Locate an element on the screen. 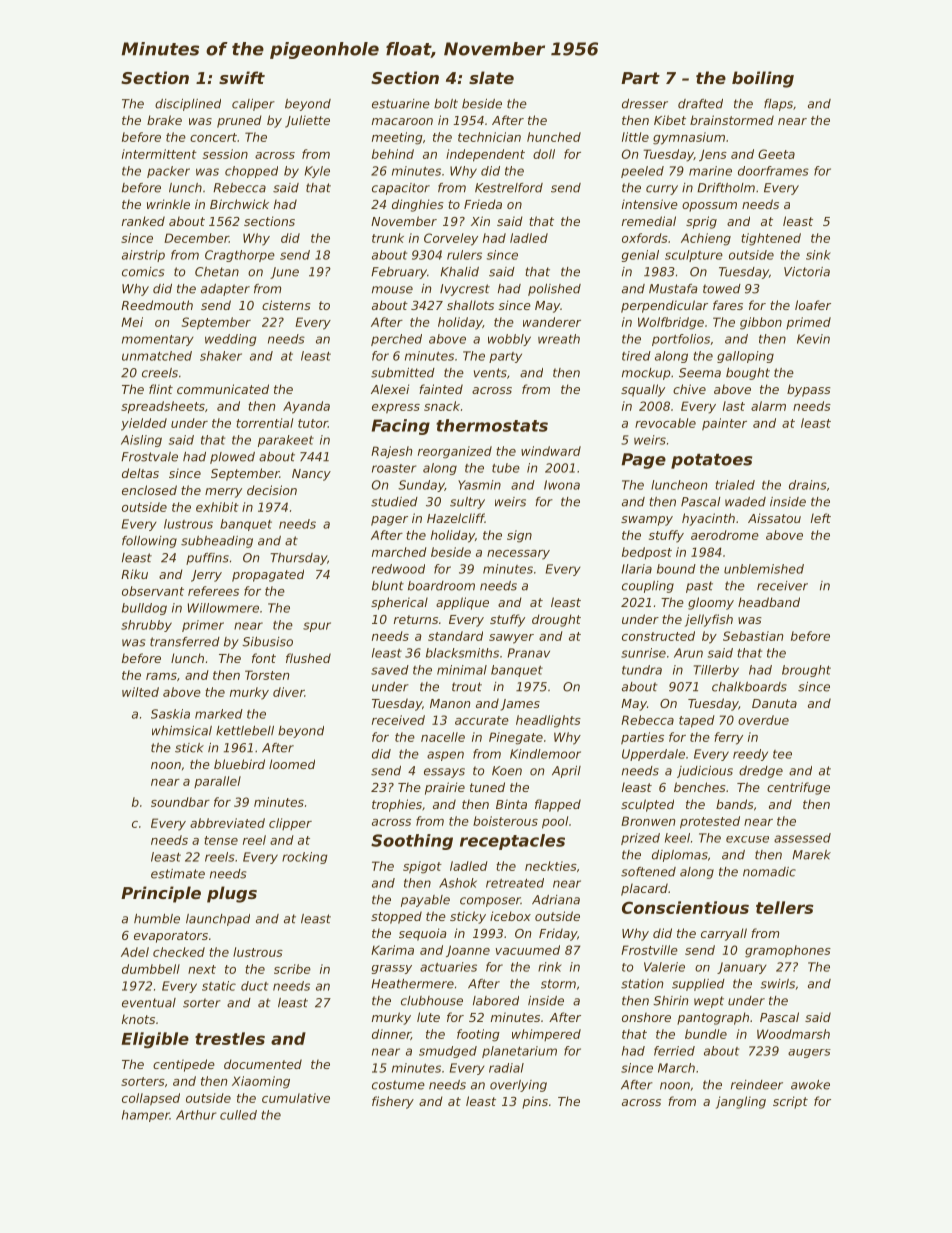 The height and width of the screenshot is (1233, 952). left is located at coordinates (821, 518).
